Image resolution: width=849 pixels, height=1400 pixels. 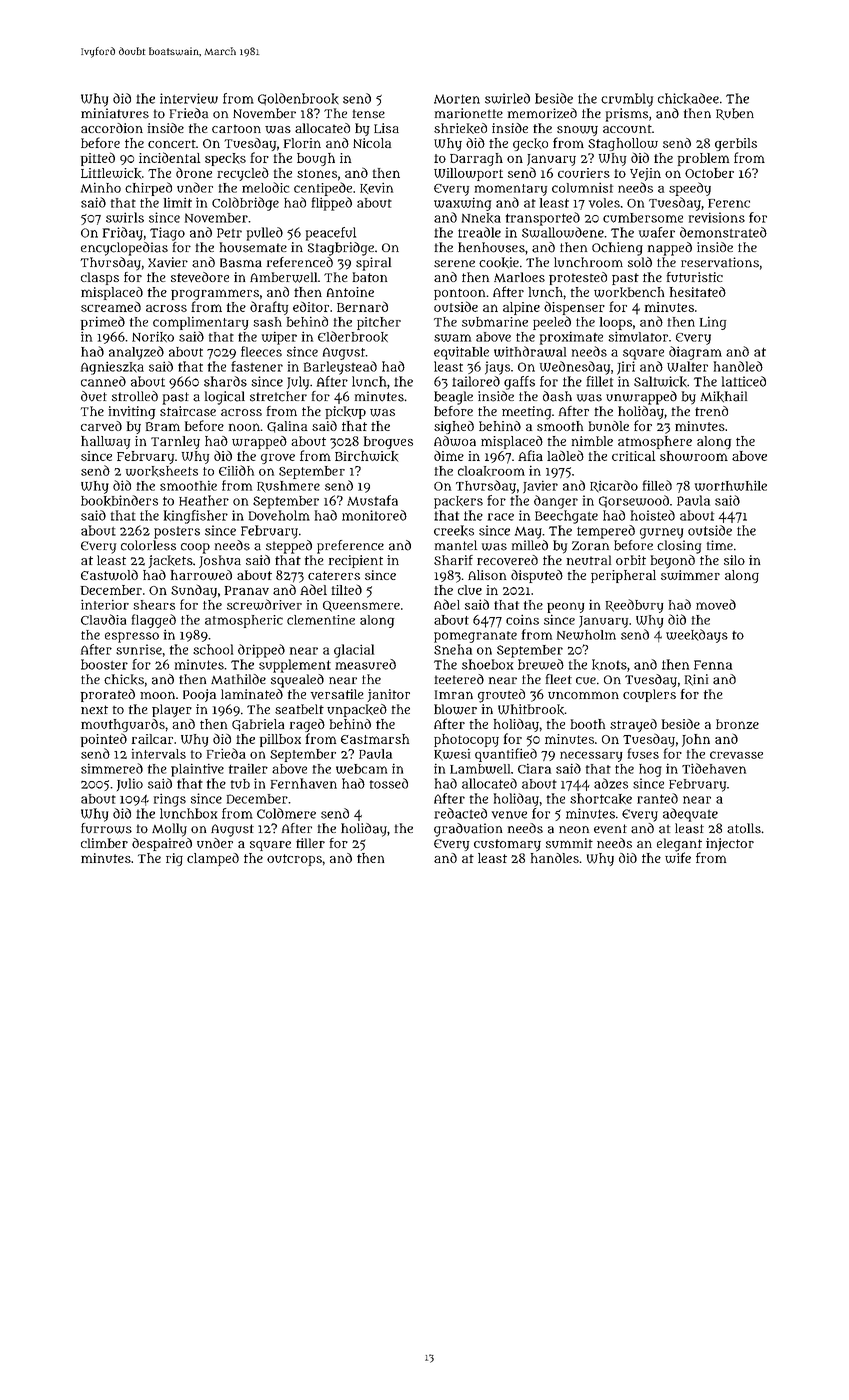 I want to click on next, so click(x=94, y=709).
